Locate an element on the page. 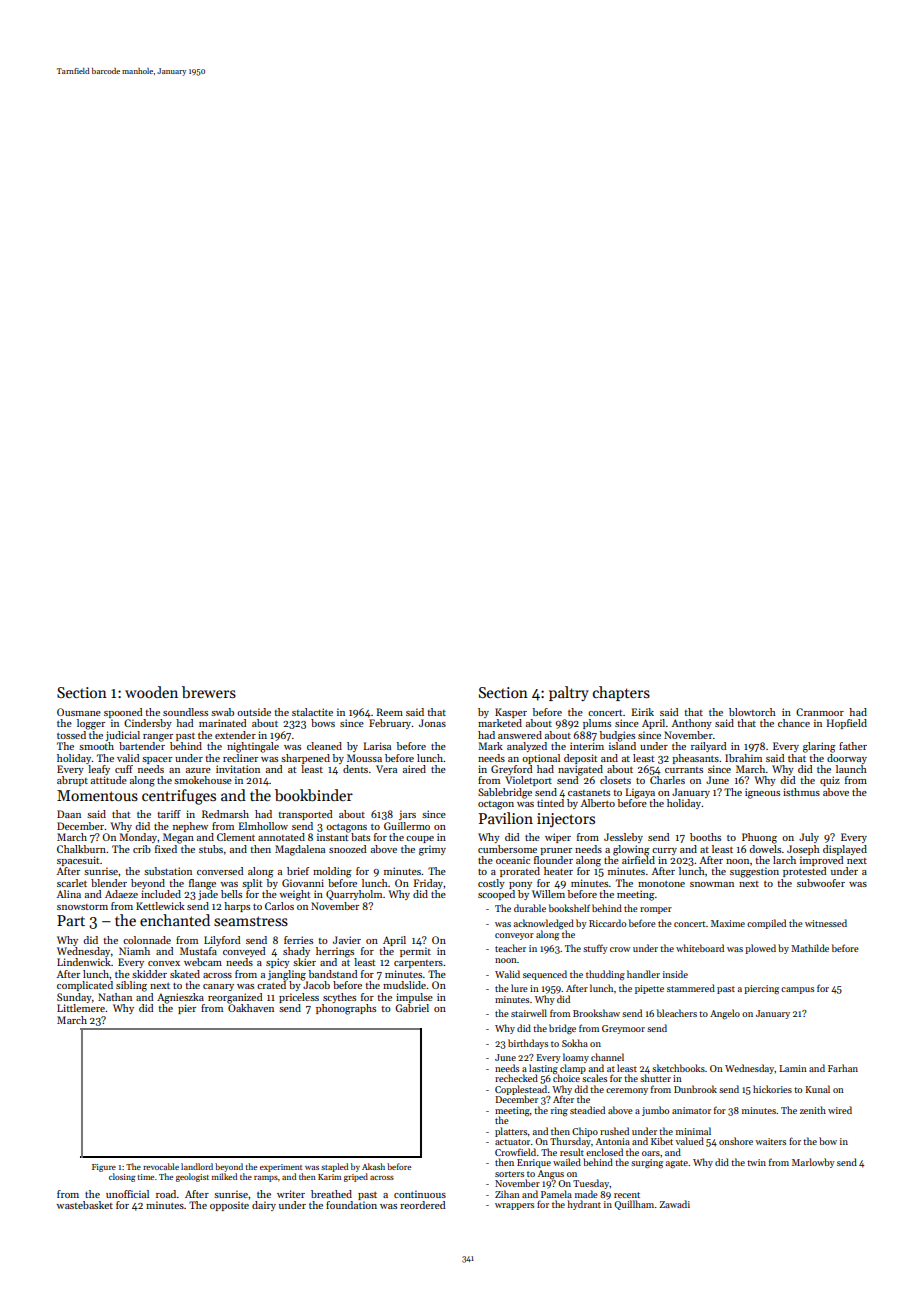 The image size is (924, 1308). grimy is located at coordinates (432, 850).
